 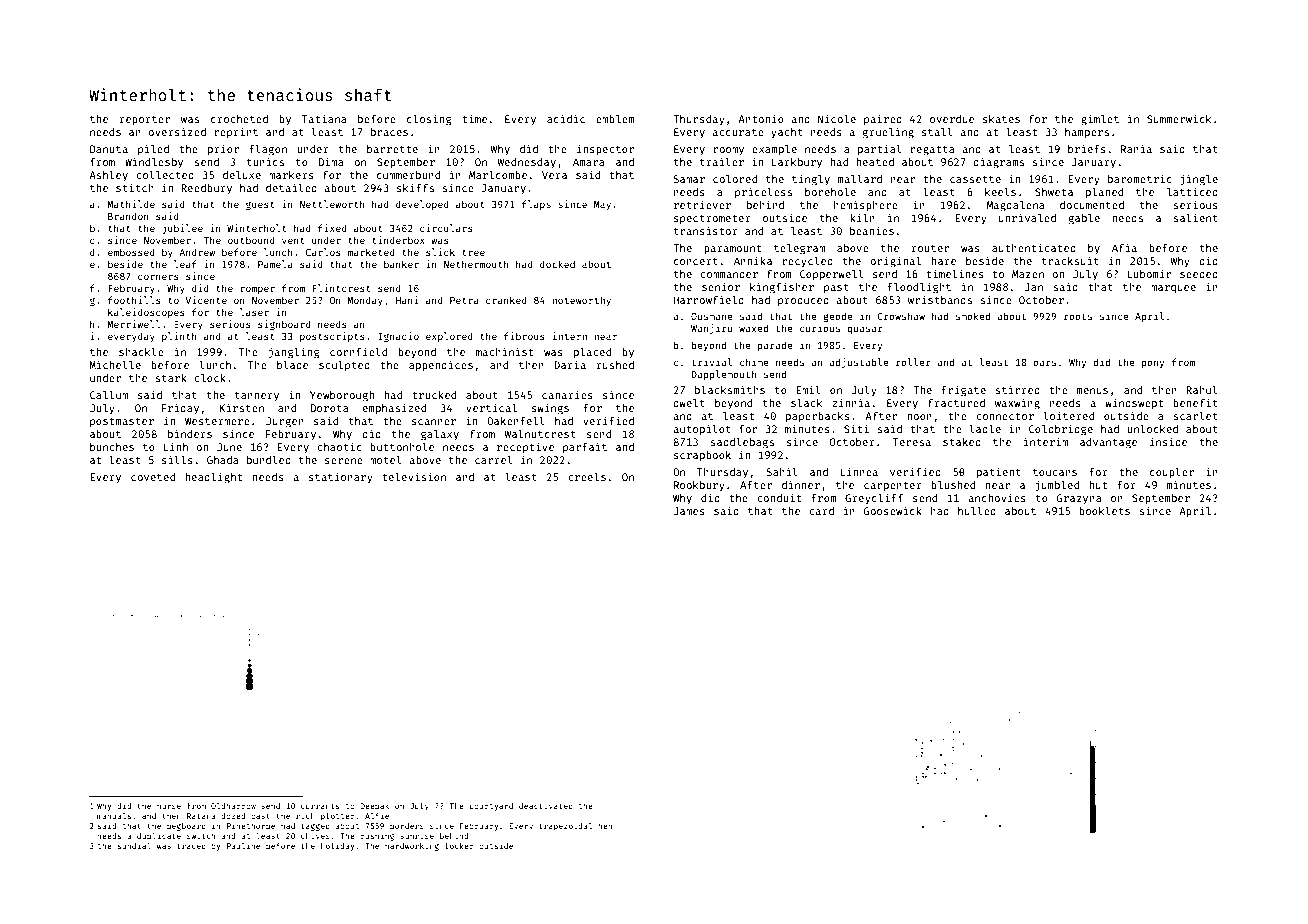 What do you see at coordinates (389, 132) in the screenshot?
I see `braces` at bounding box center [389, 132].
